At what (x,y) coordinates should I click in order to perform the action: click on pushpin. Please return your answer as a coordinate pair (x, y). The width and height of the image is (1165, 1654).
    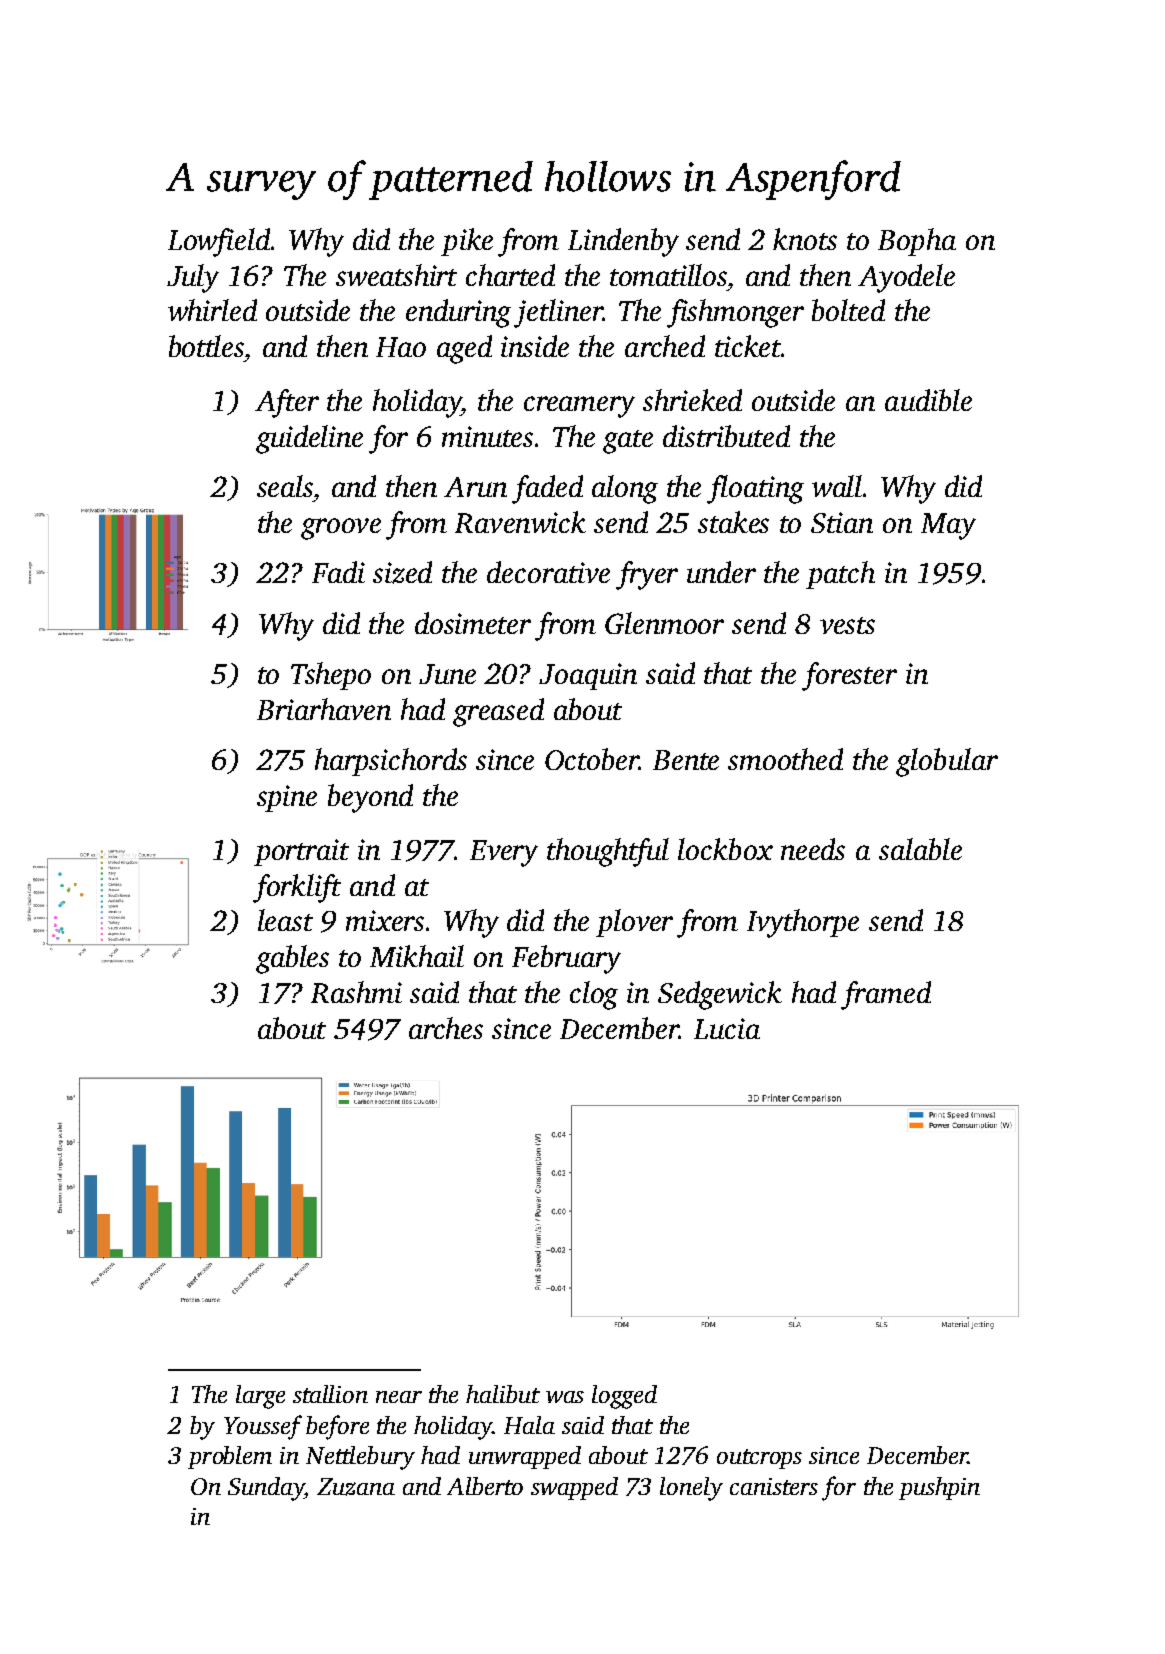
    Looking at the image, I should click on (939, 1488).
